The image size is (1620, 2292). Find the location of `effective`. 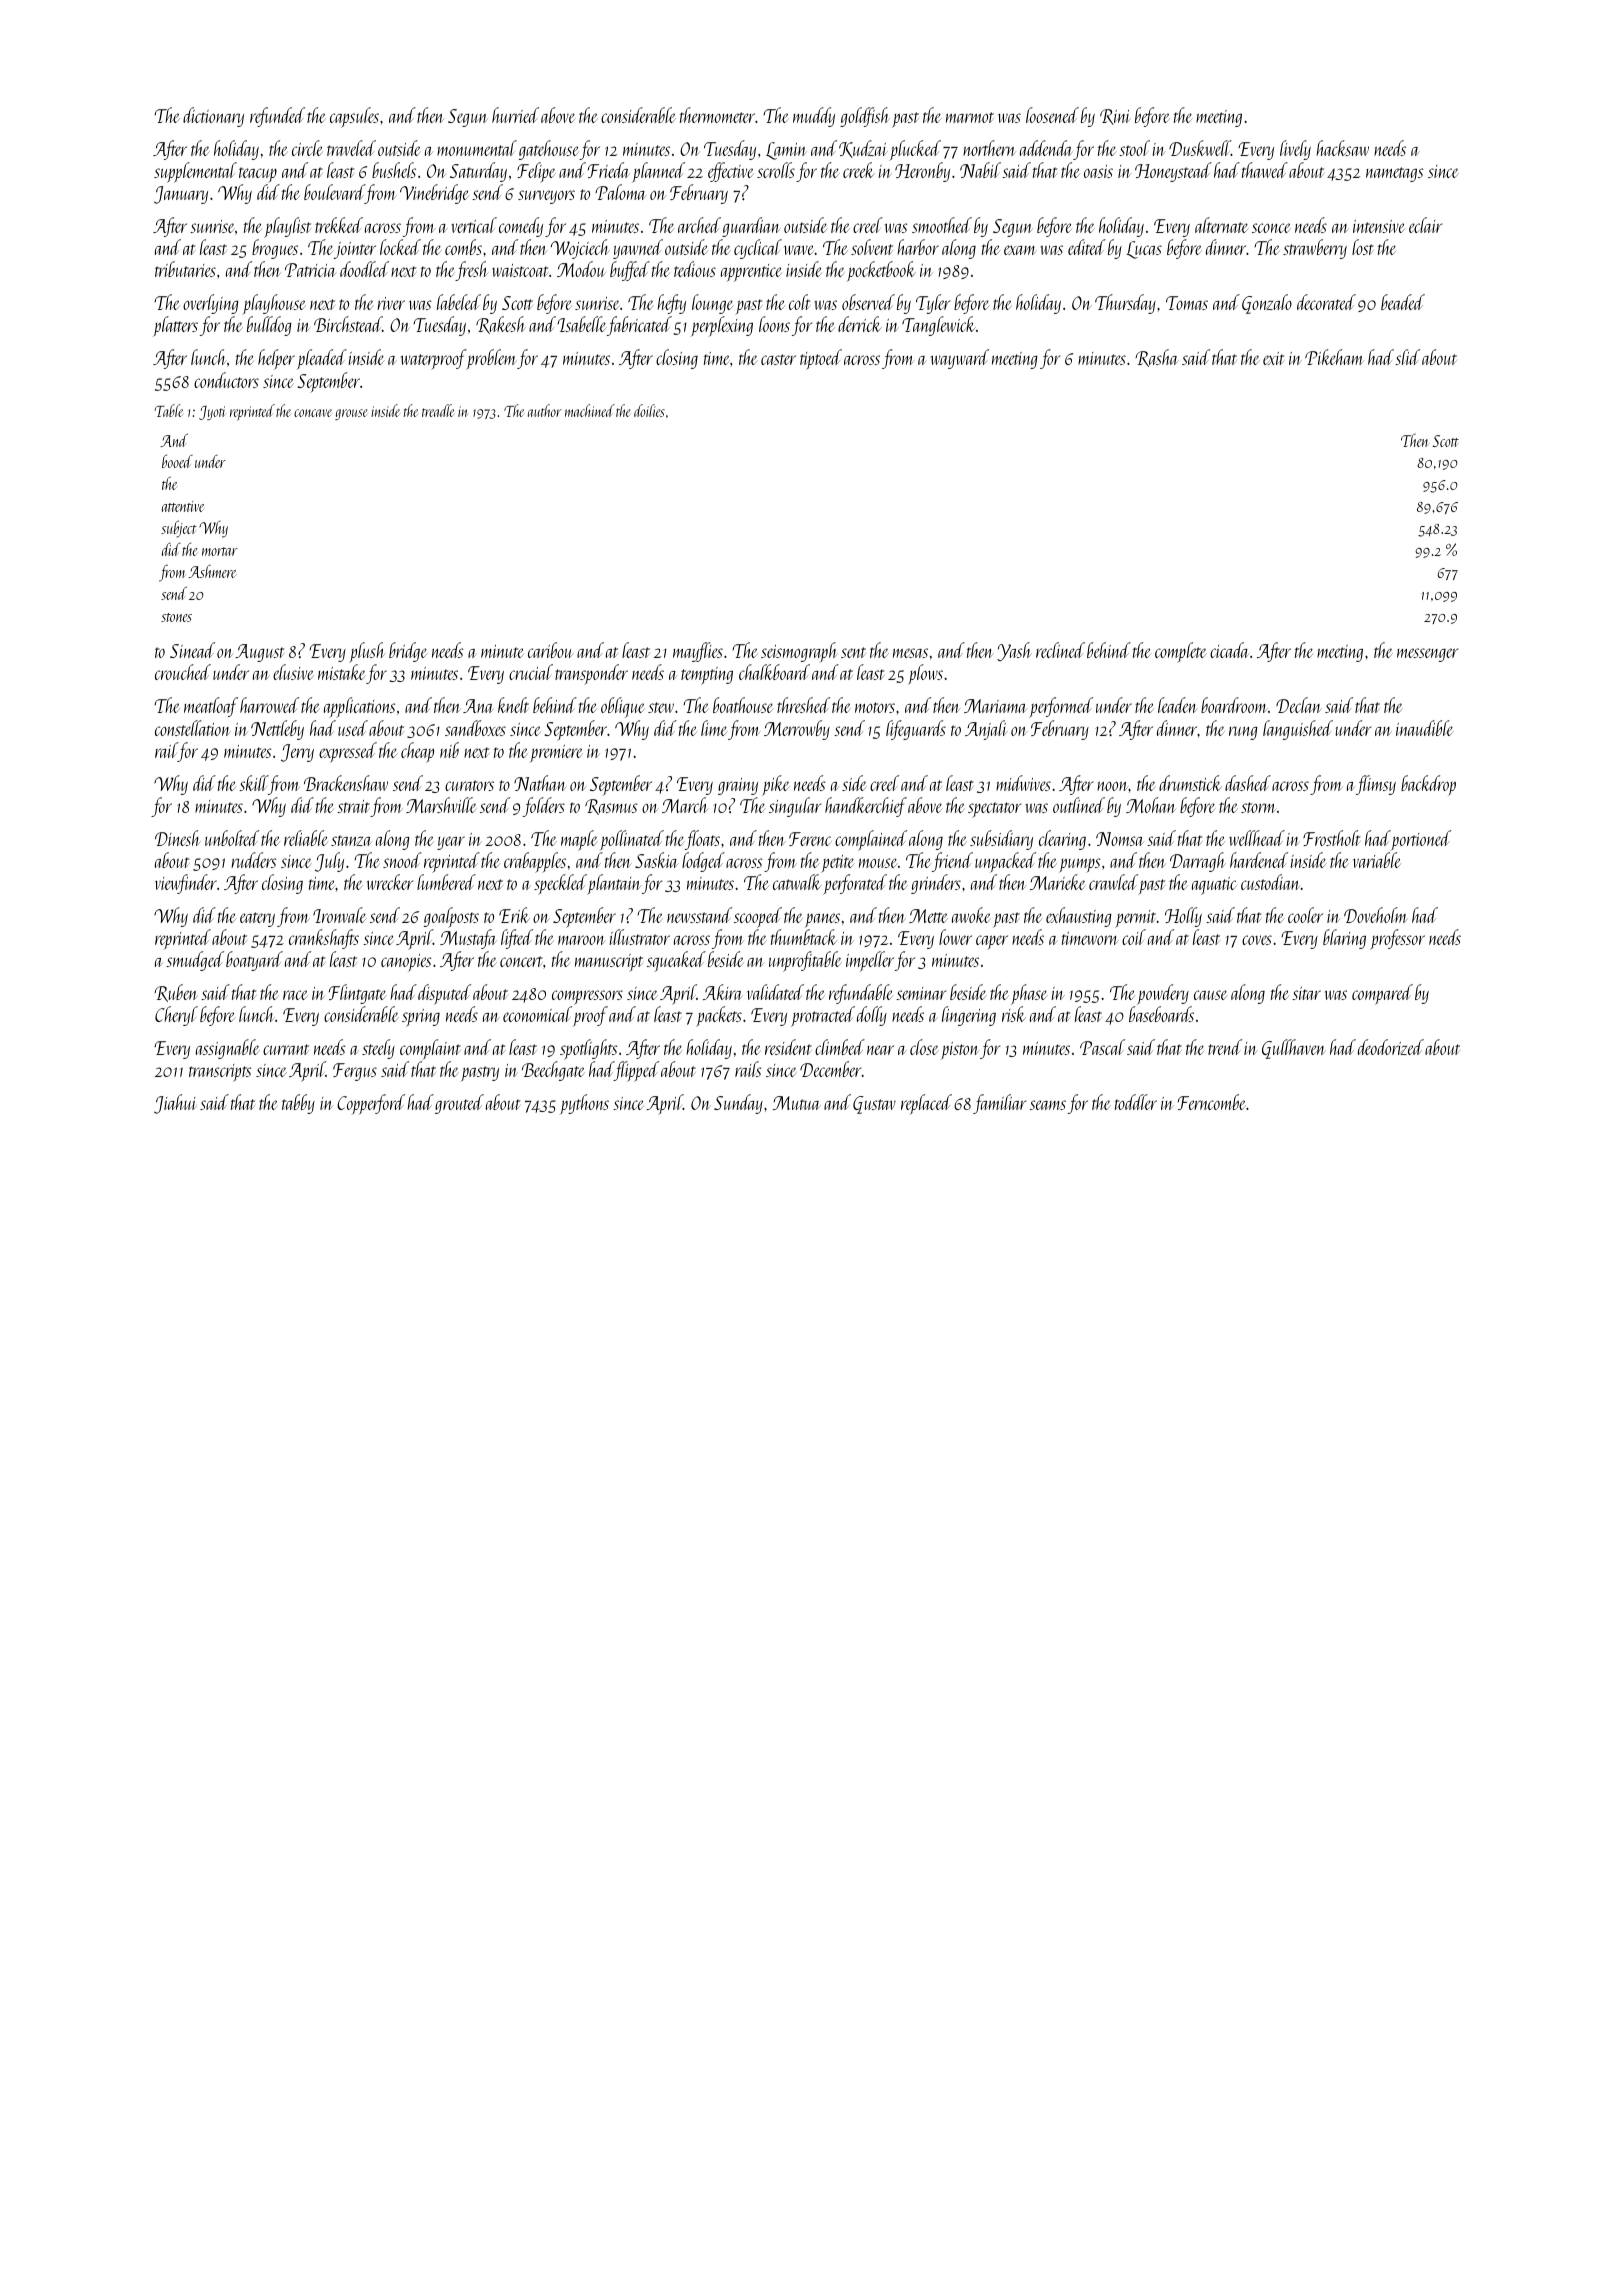

effective is located at coordinates (731, 172).
